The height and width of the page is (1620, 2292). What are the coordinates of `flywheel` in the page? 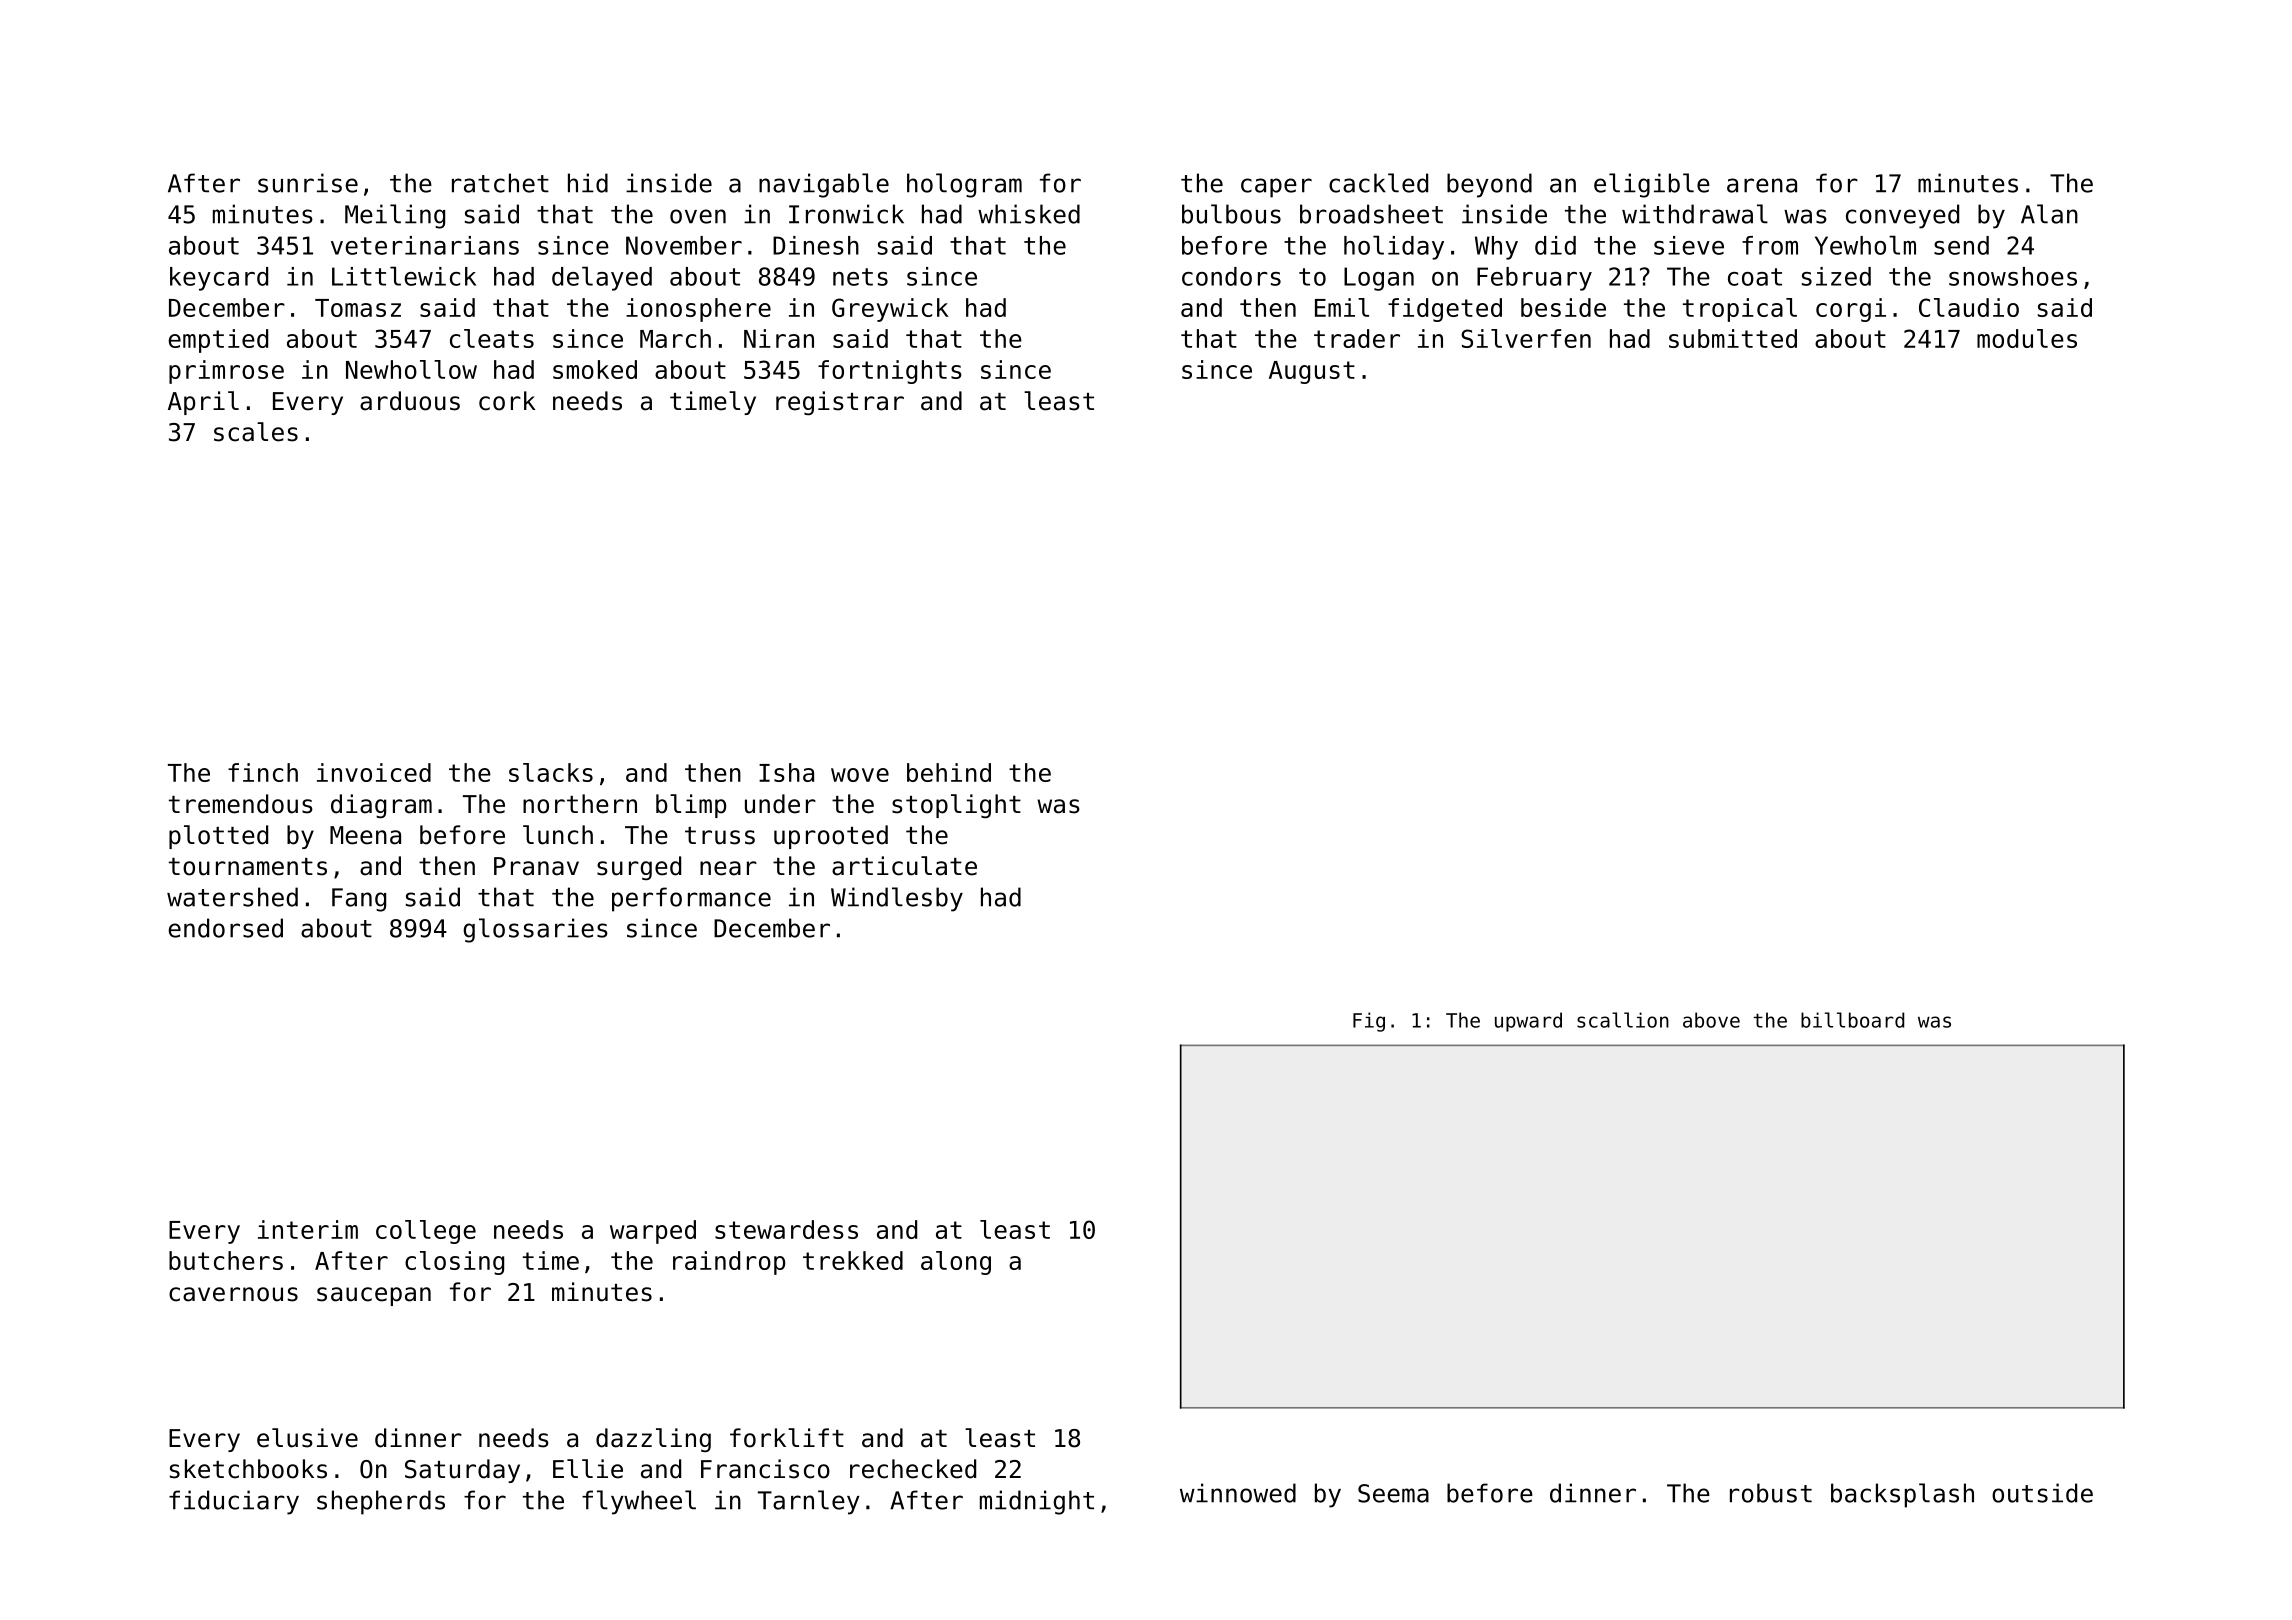 It's located at (639, 1502).
